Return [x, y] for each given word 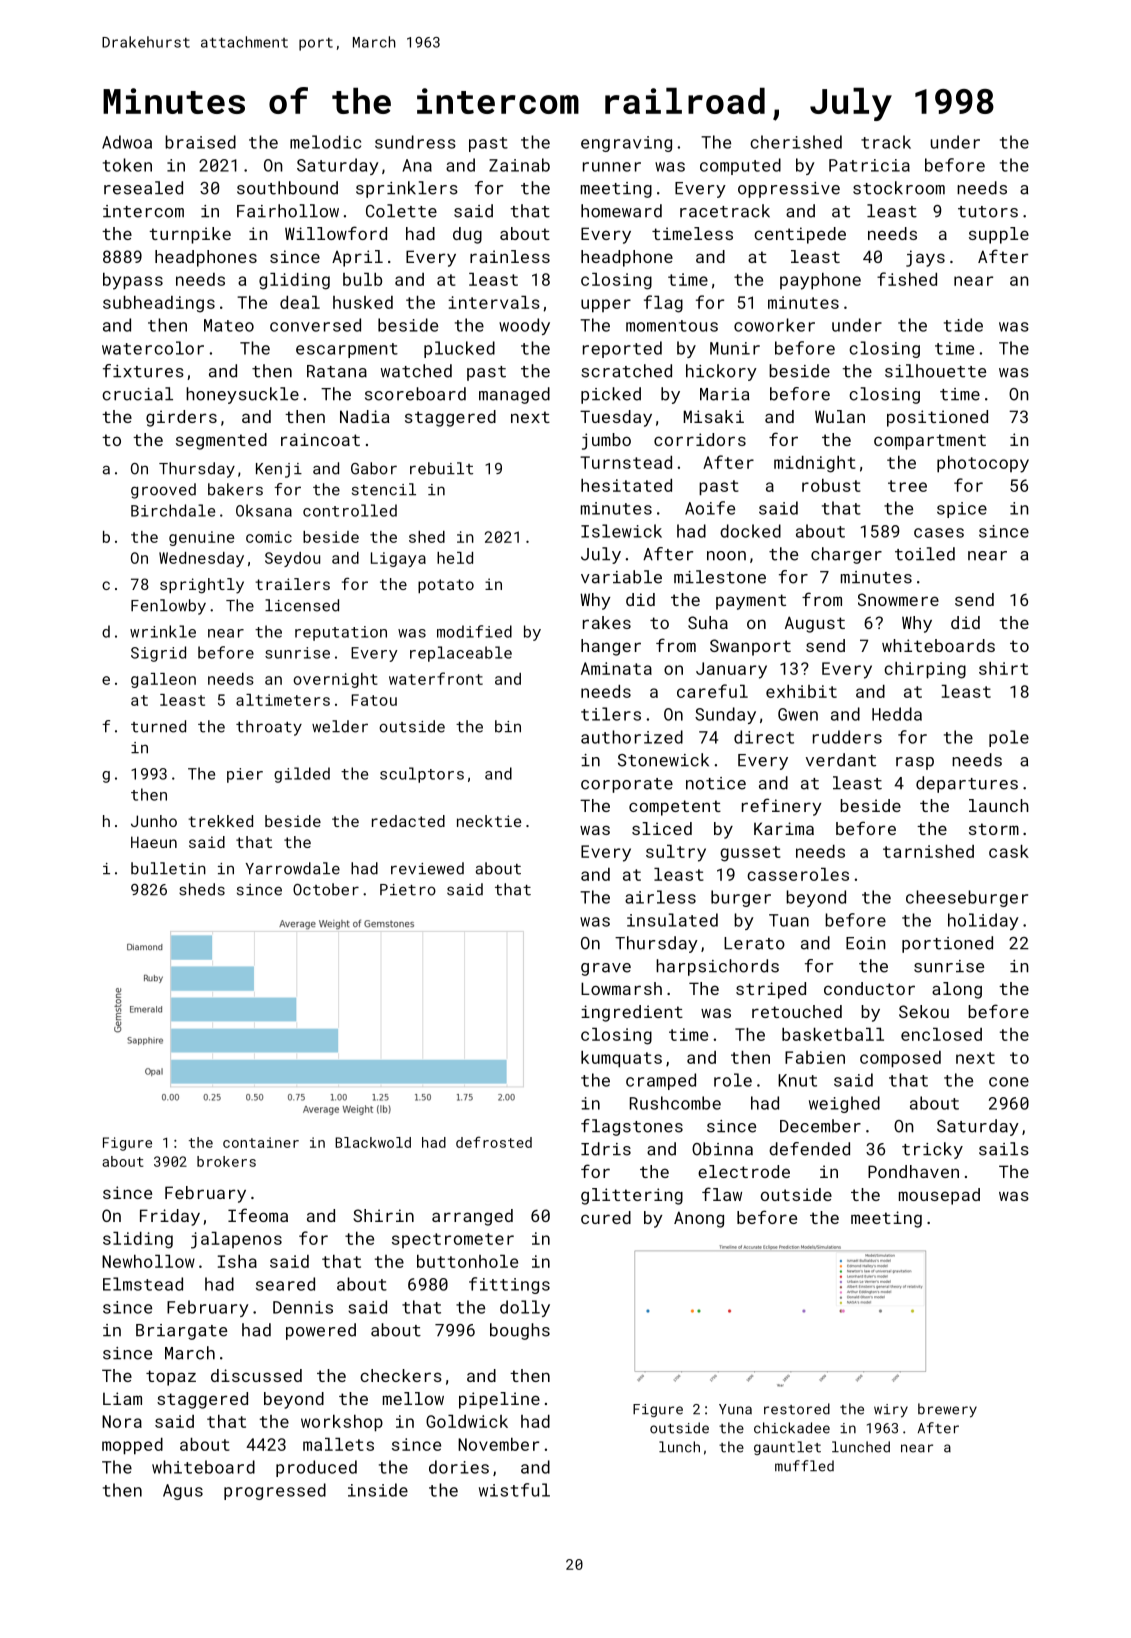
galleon [163, 680]
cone [1009, 1082]
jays [925, 258]
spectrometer [453, 1240]
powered [321, 1331]
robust [831, 485]
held [455, 558]
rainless [510, 256]
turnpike [190, 235]
